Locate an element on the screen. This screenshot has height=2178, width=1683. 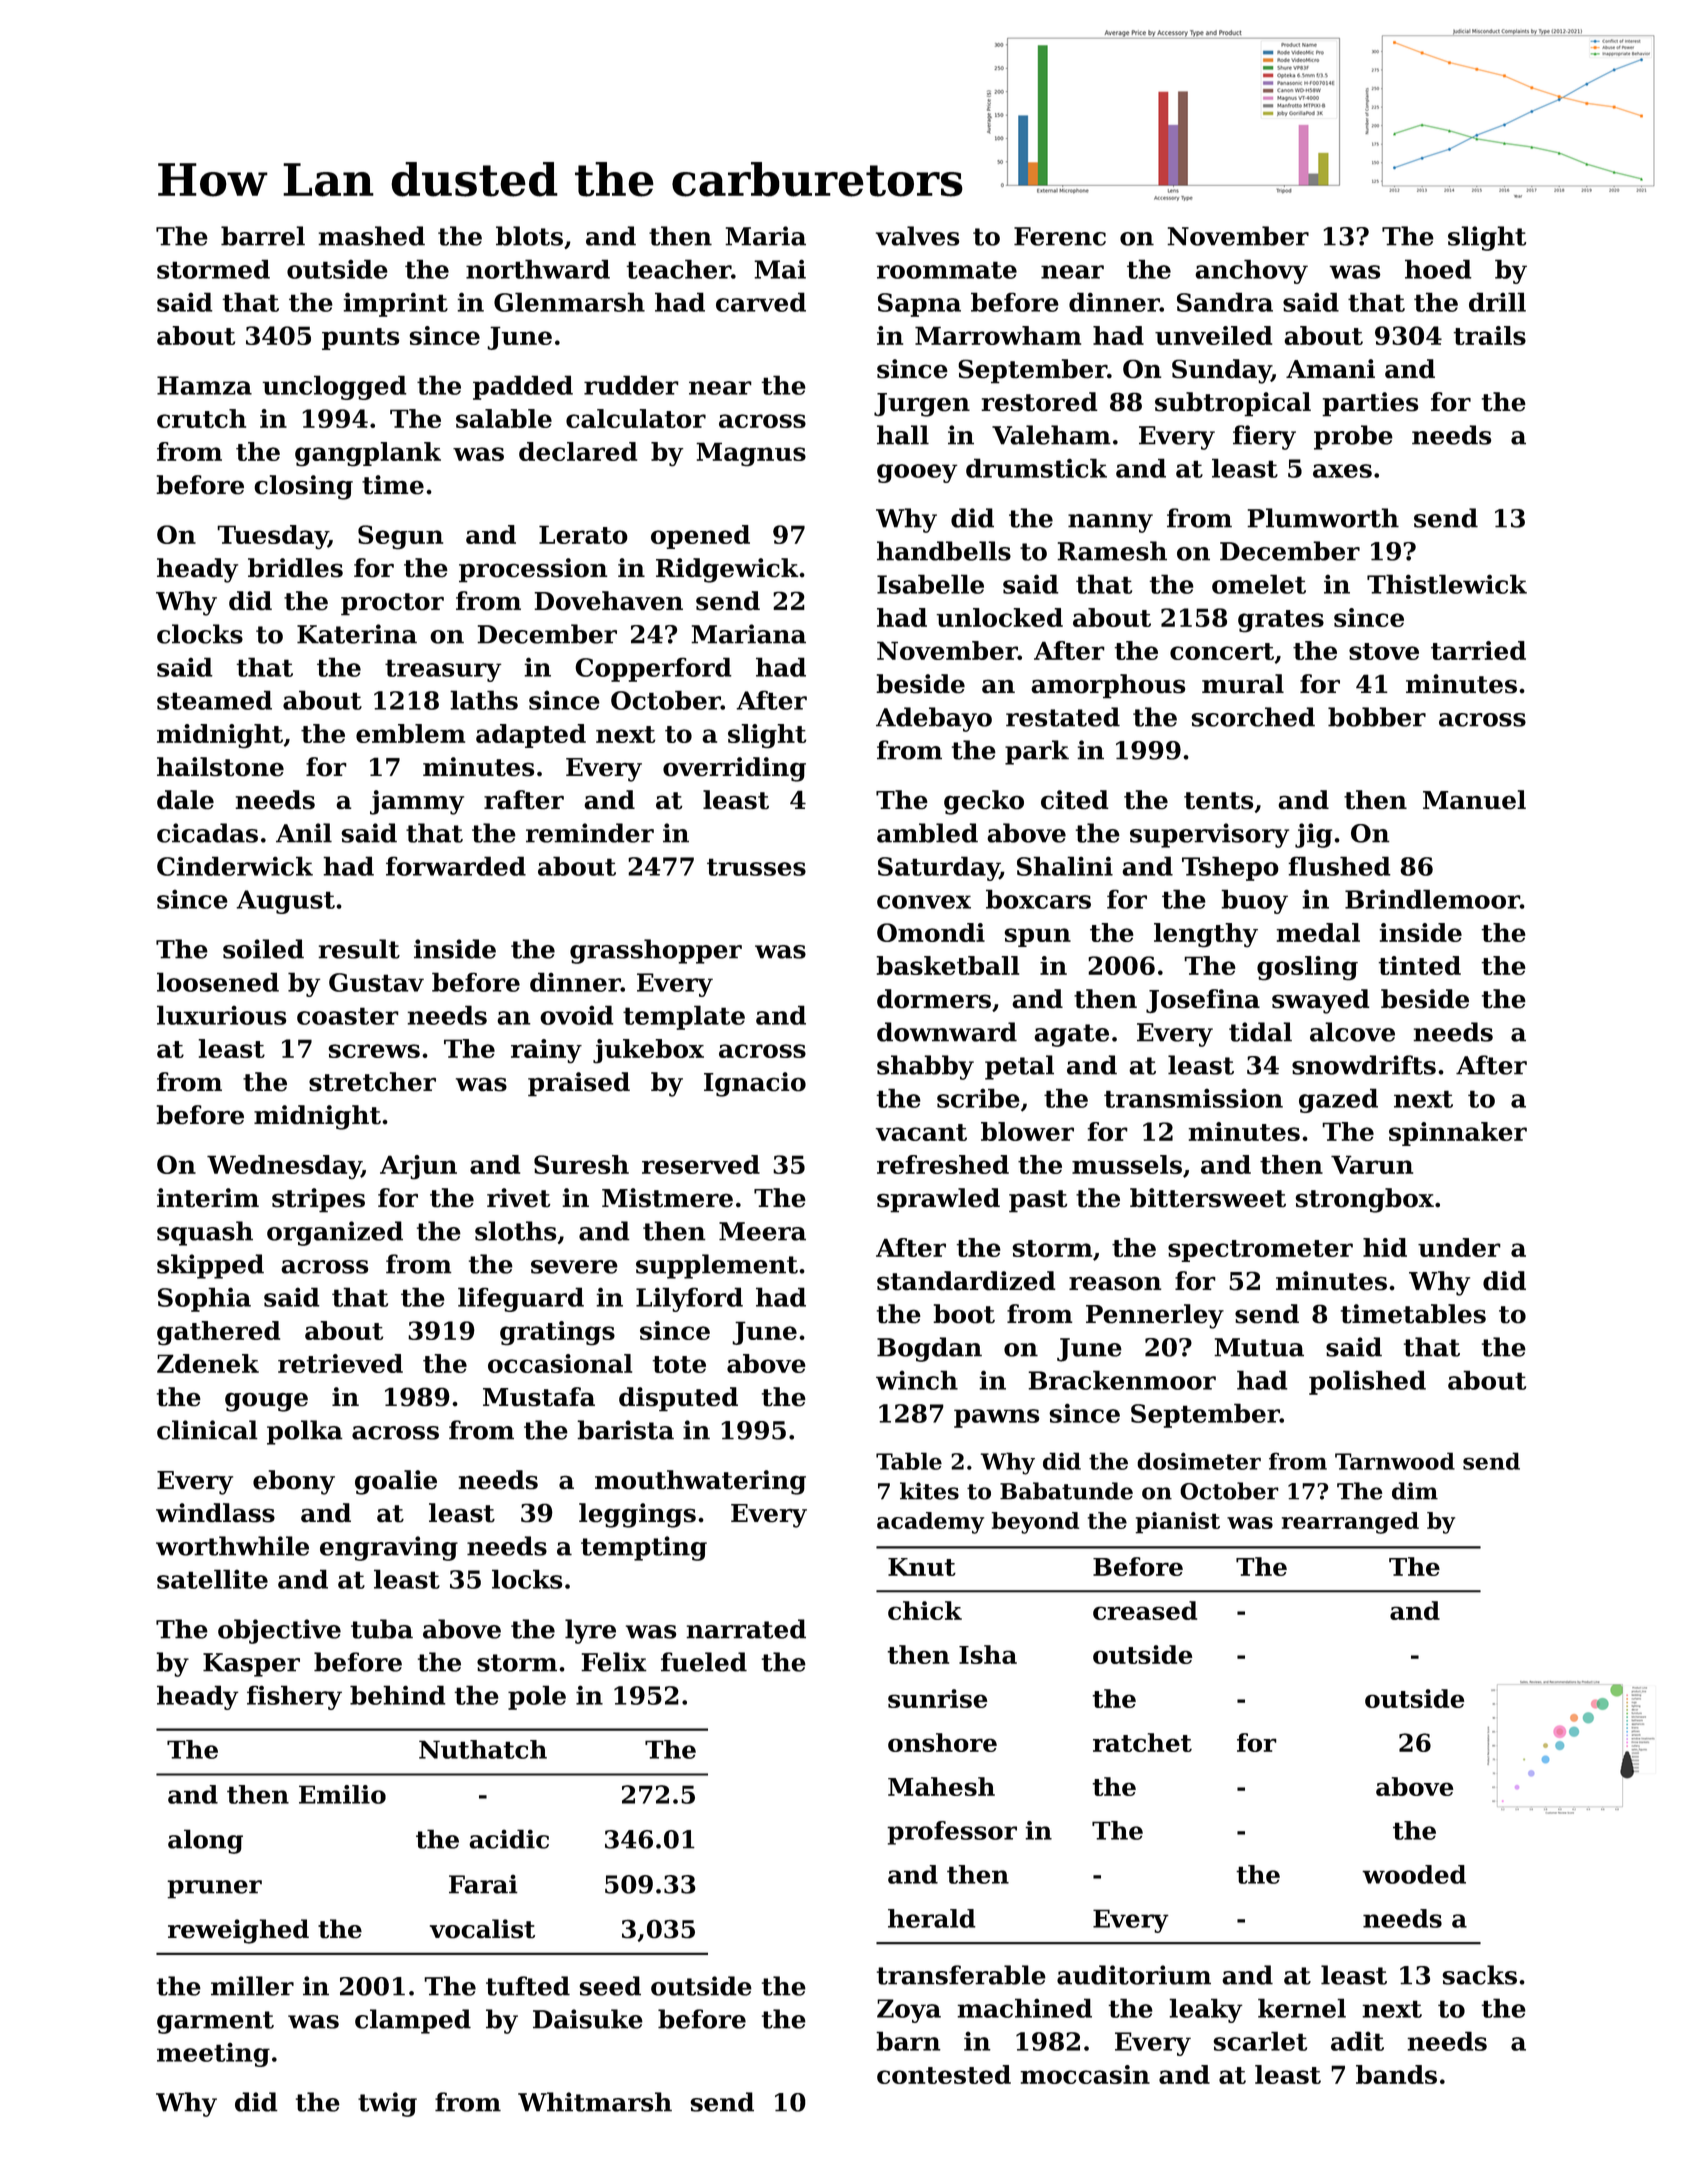
Segun is located at coordinates (400, 537).
